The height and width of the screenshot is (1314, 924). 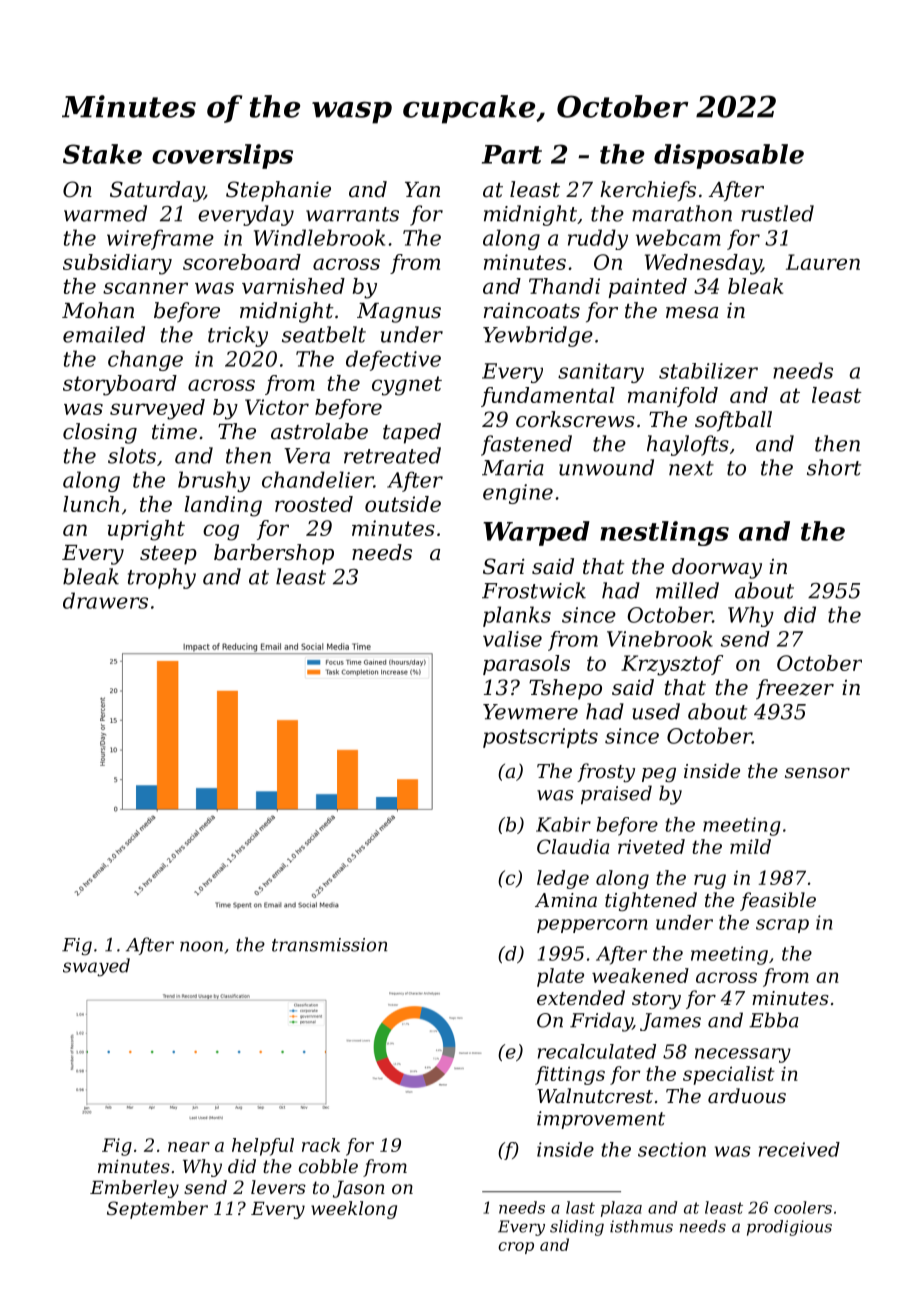 I want to click on trophy, so click(x=162, y=578).
